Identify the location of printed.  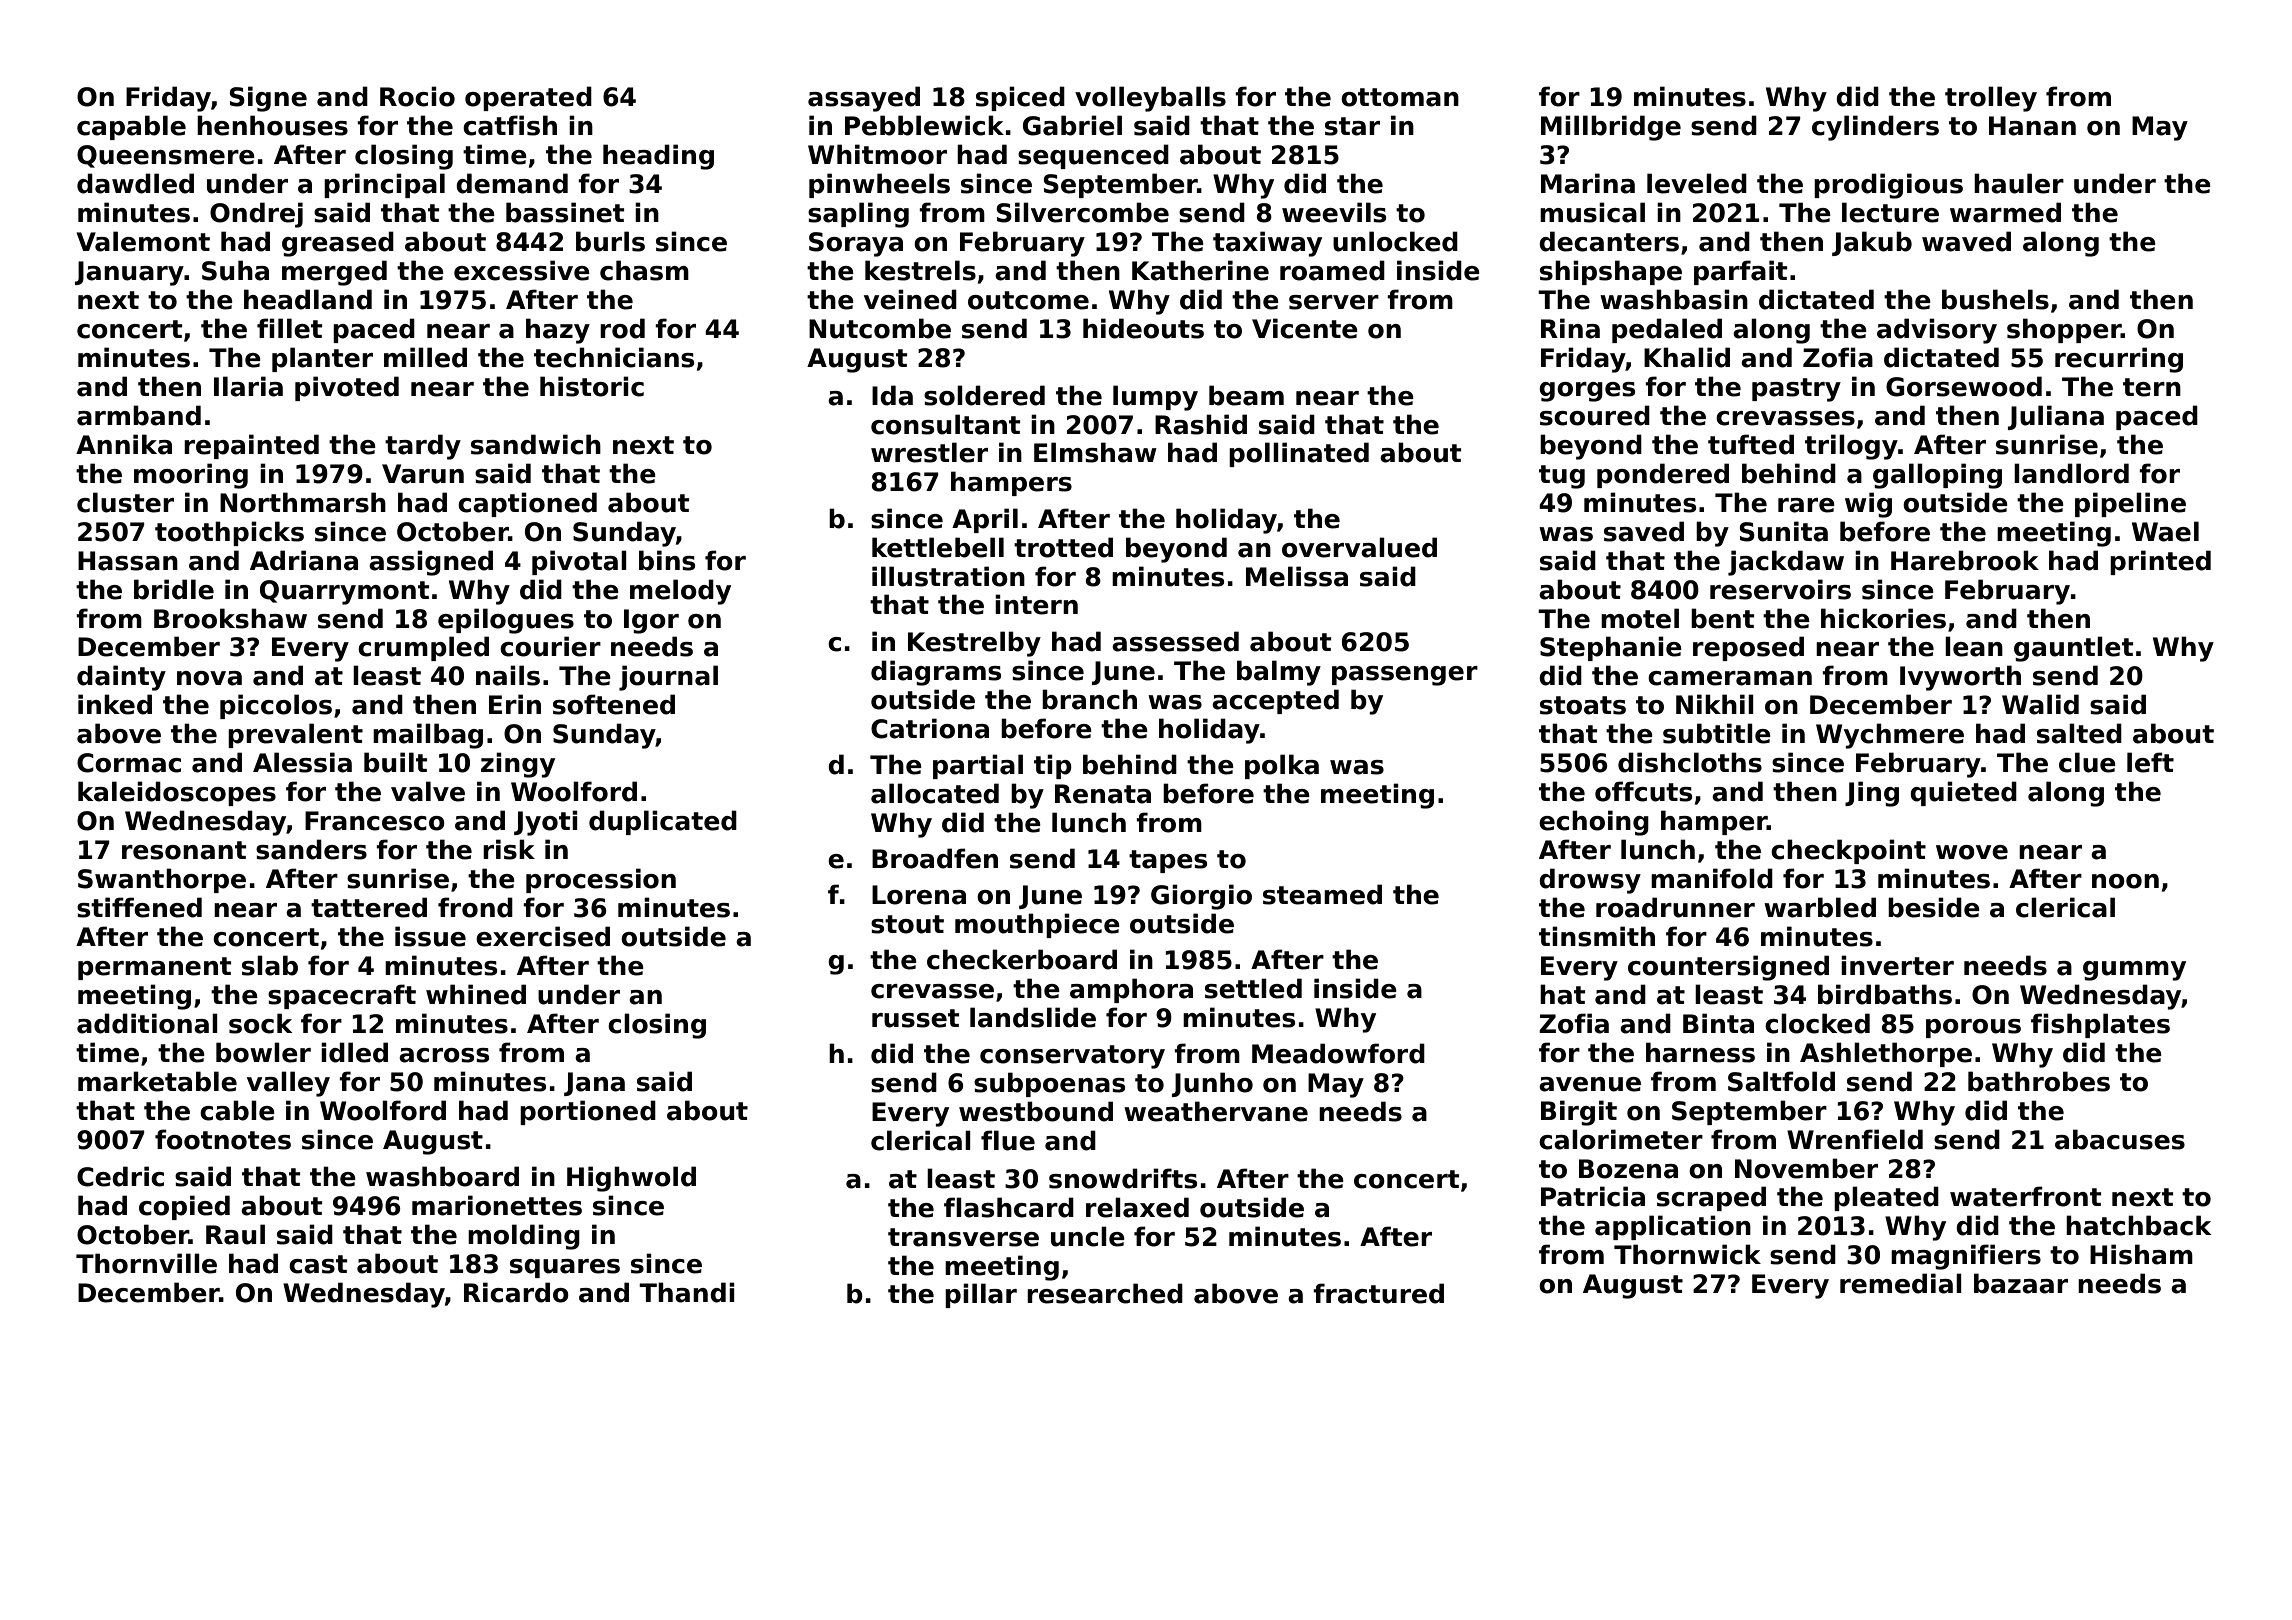
(2160, 562).
